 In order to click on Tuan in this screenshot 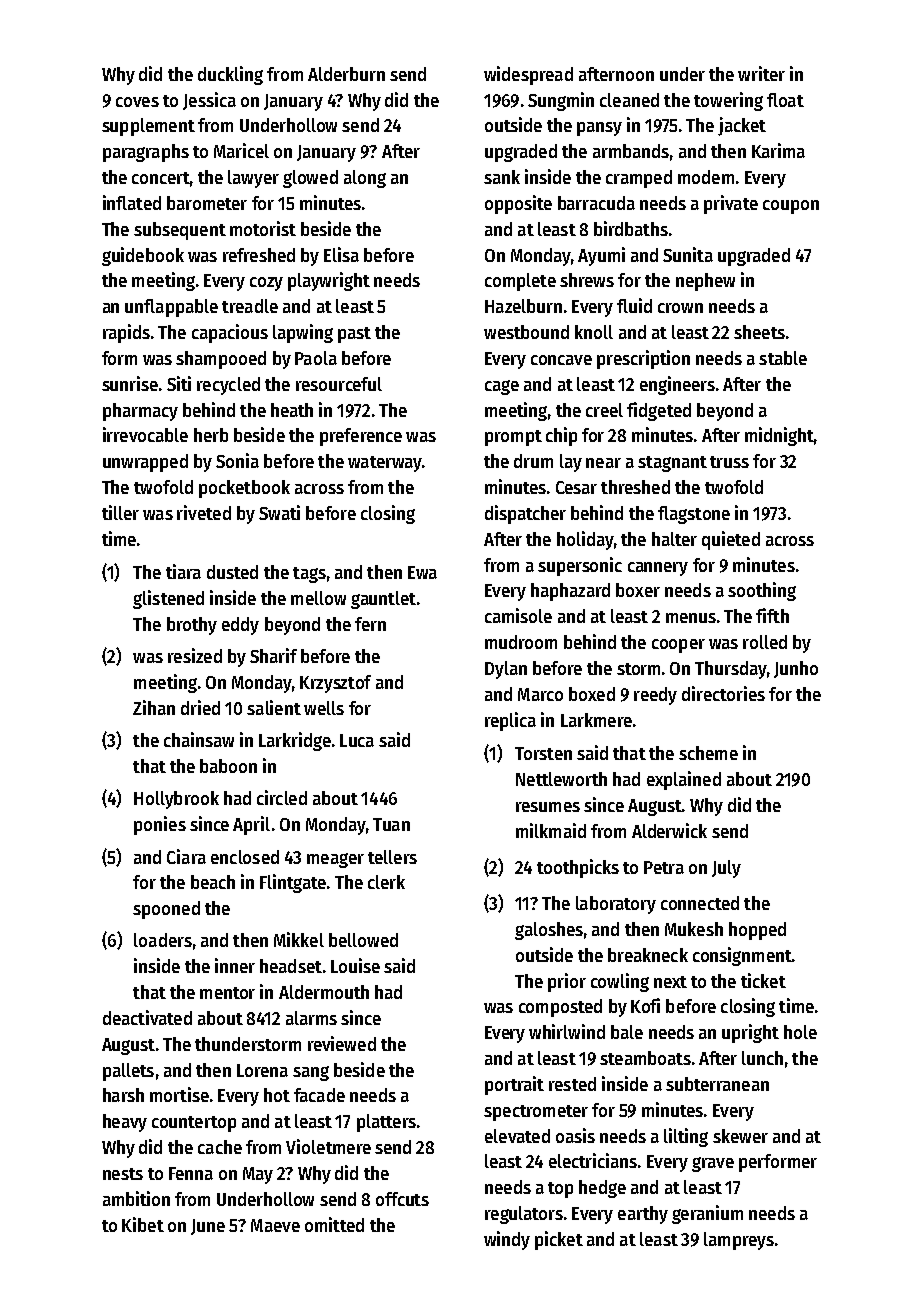, I will do `click(391, 824)`.
